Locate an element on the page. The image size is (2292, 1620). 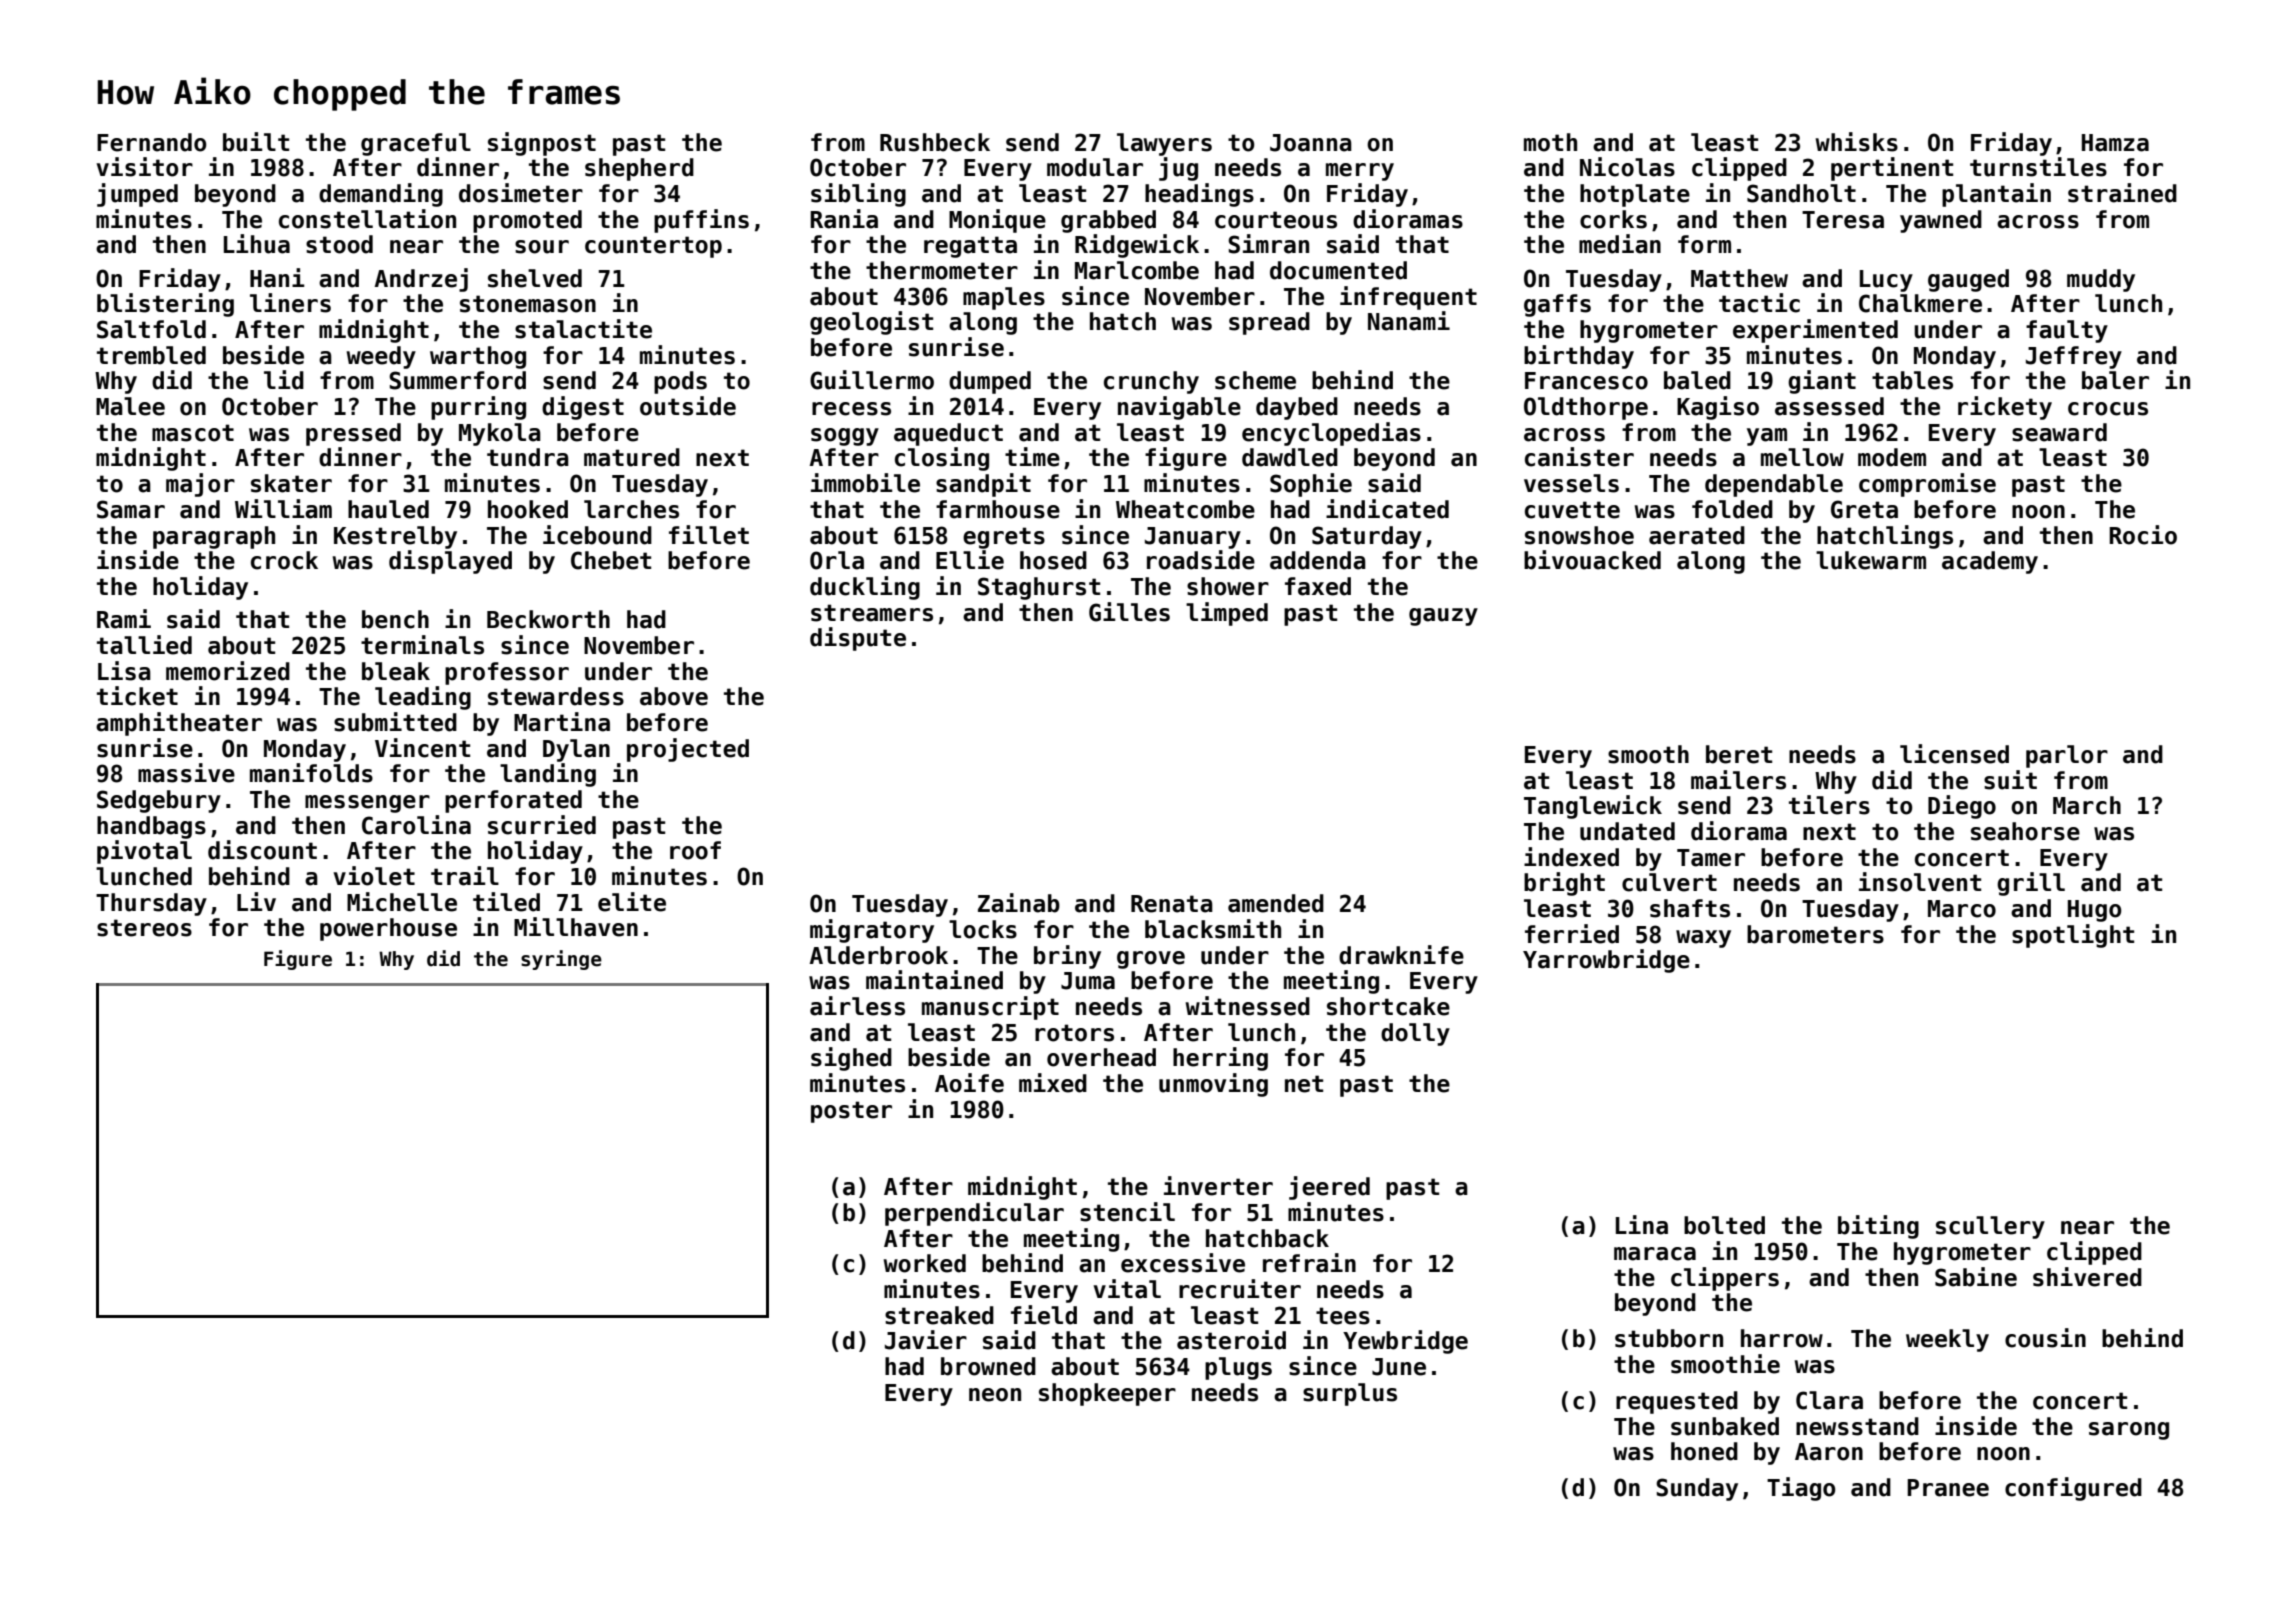
Tanglewick is located at coordinates (1593, 807).
